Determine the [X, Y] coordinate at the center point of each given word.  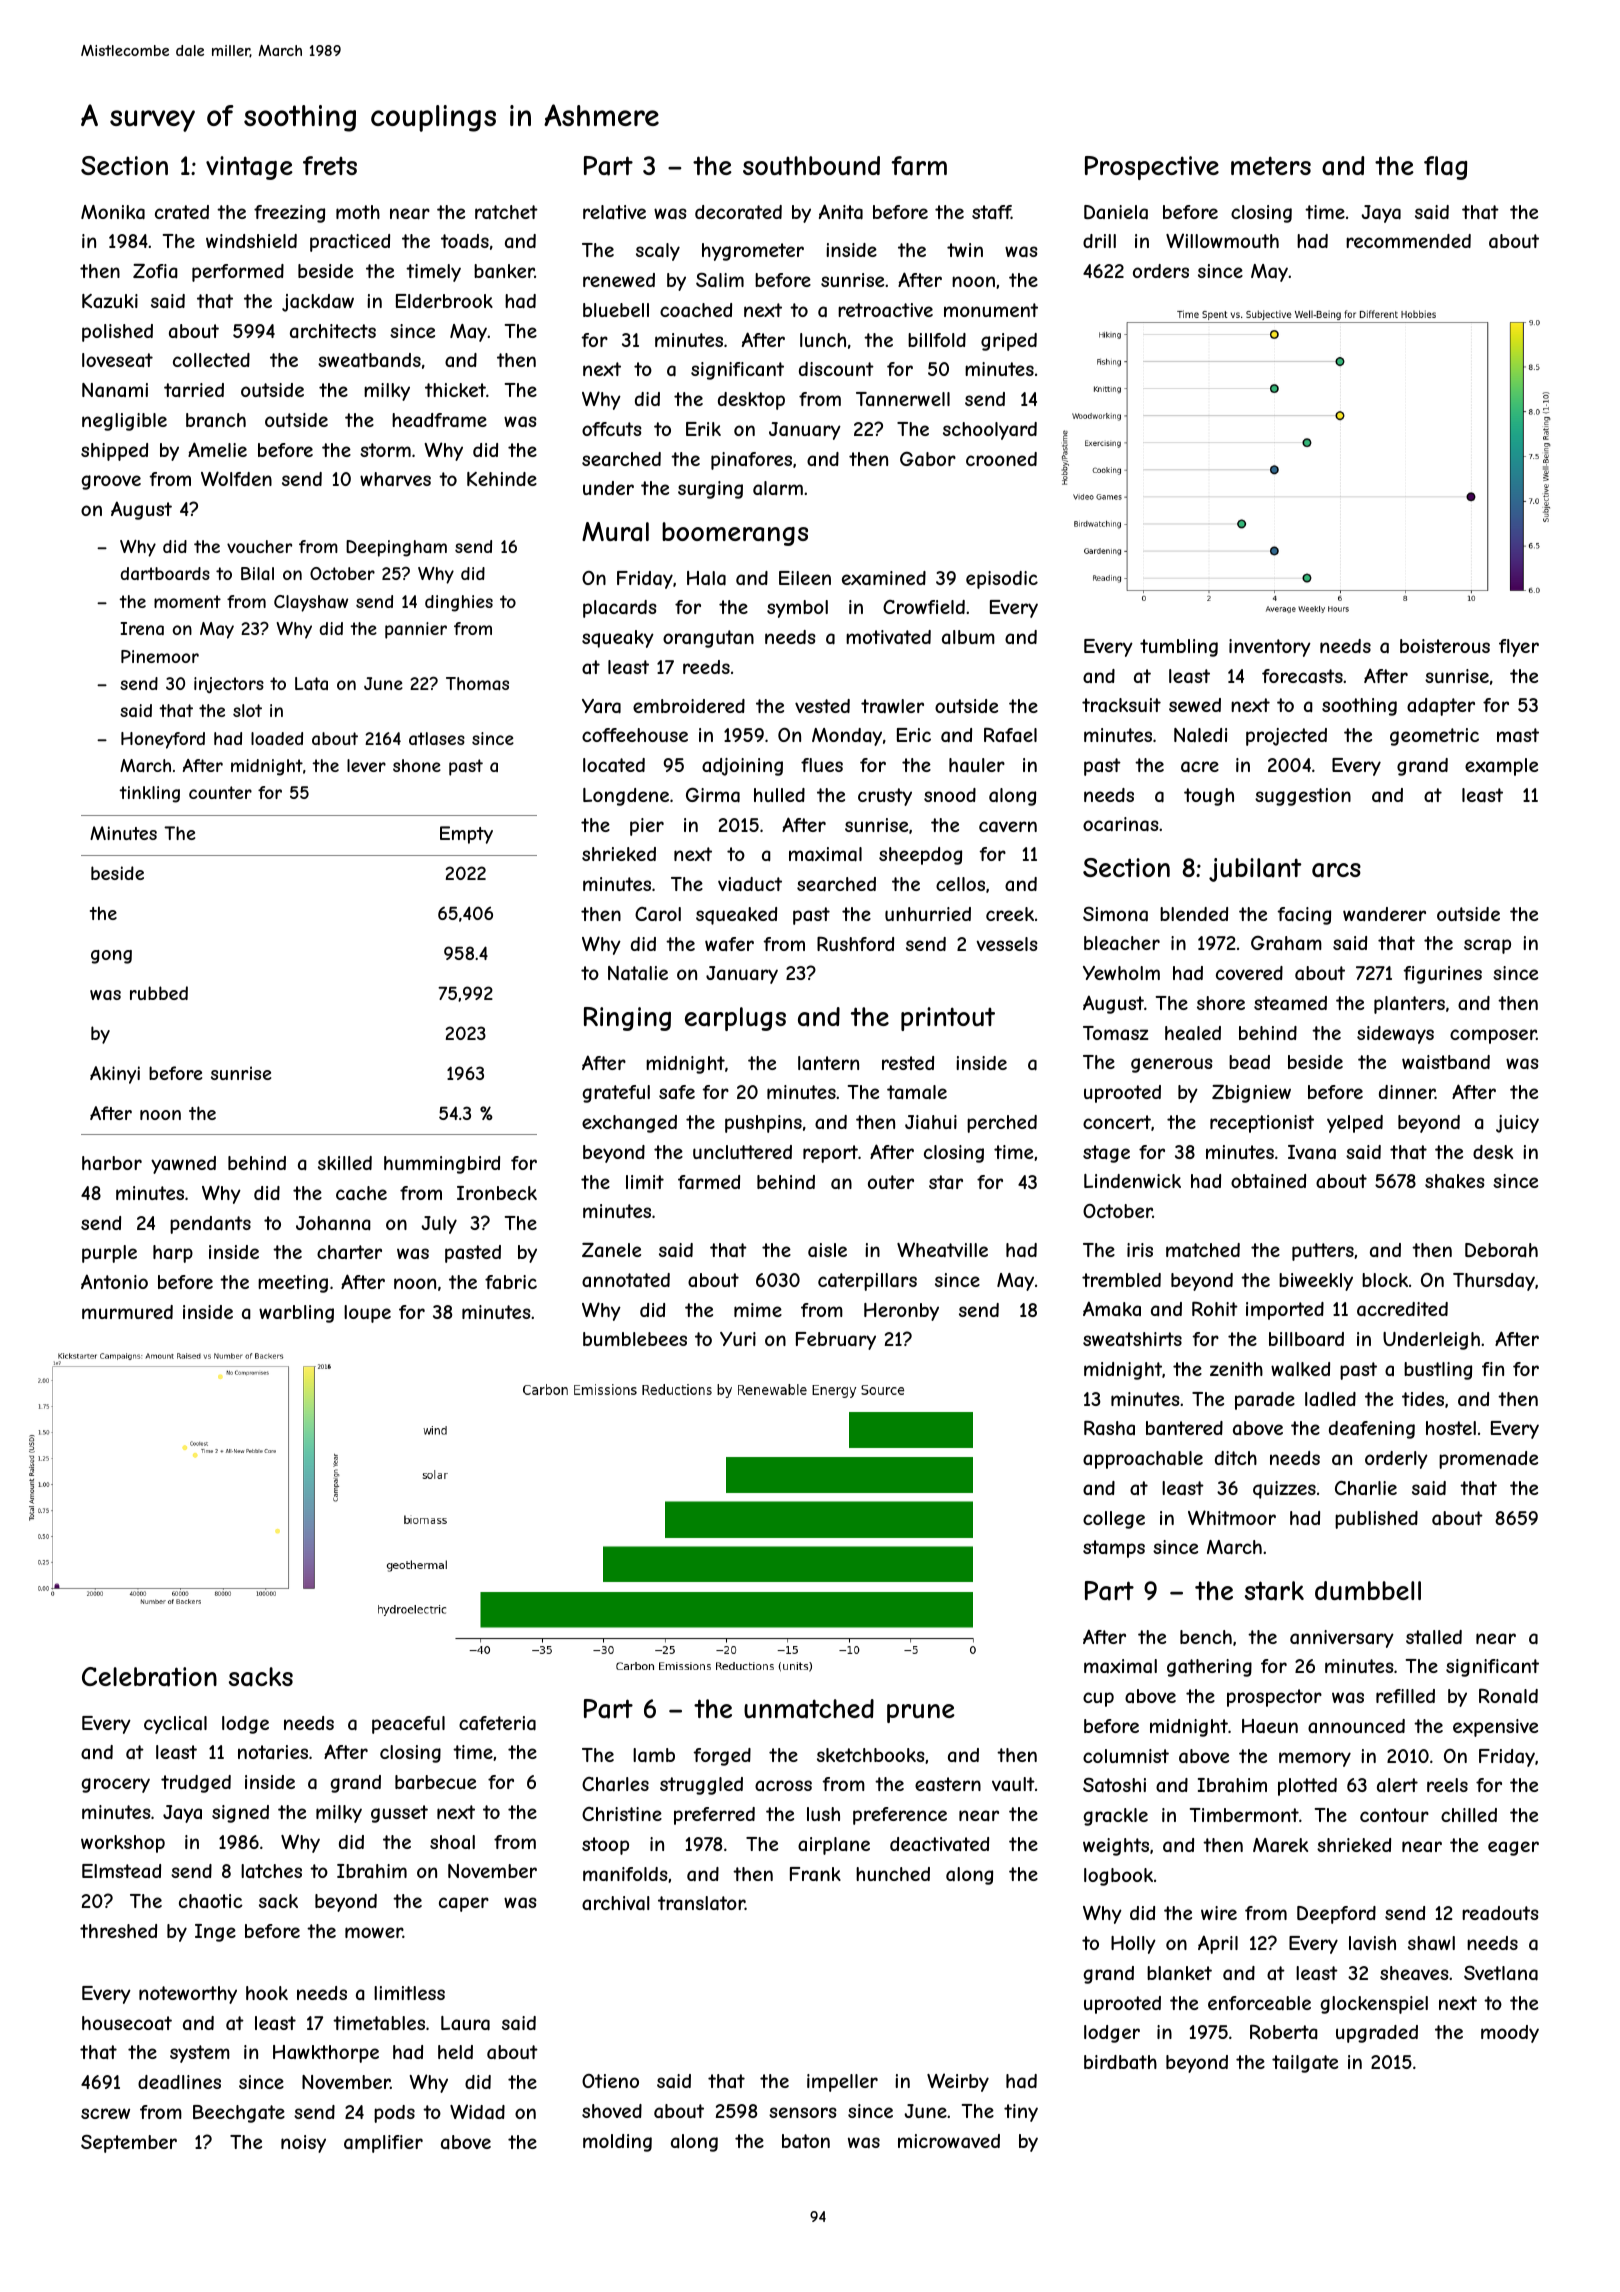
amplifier [383, 2144]
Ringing [627, 1019]
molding [617, 2143]
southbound [811, 165]
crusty [885, 797]
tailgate [1305, 2064]
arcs [1336, 870]
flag [1445, 168]
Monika [113, 212]
